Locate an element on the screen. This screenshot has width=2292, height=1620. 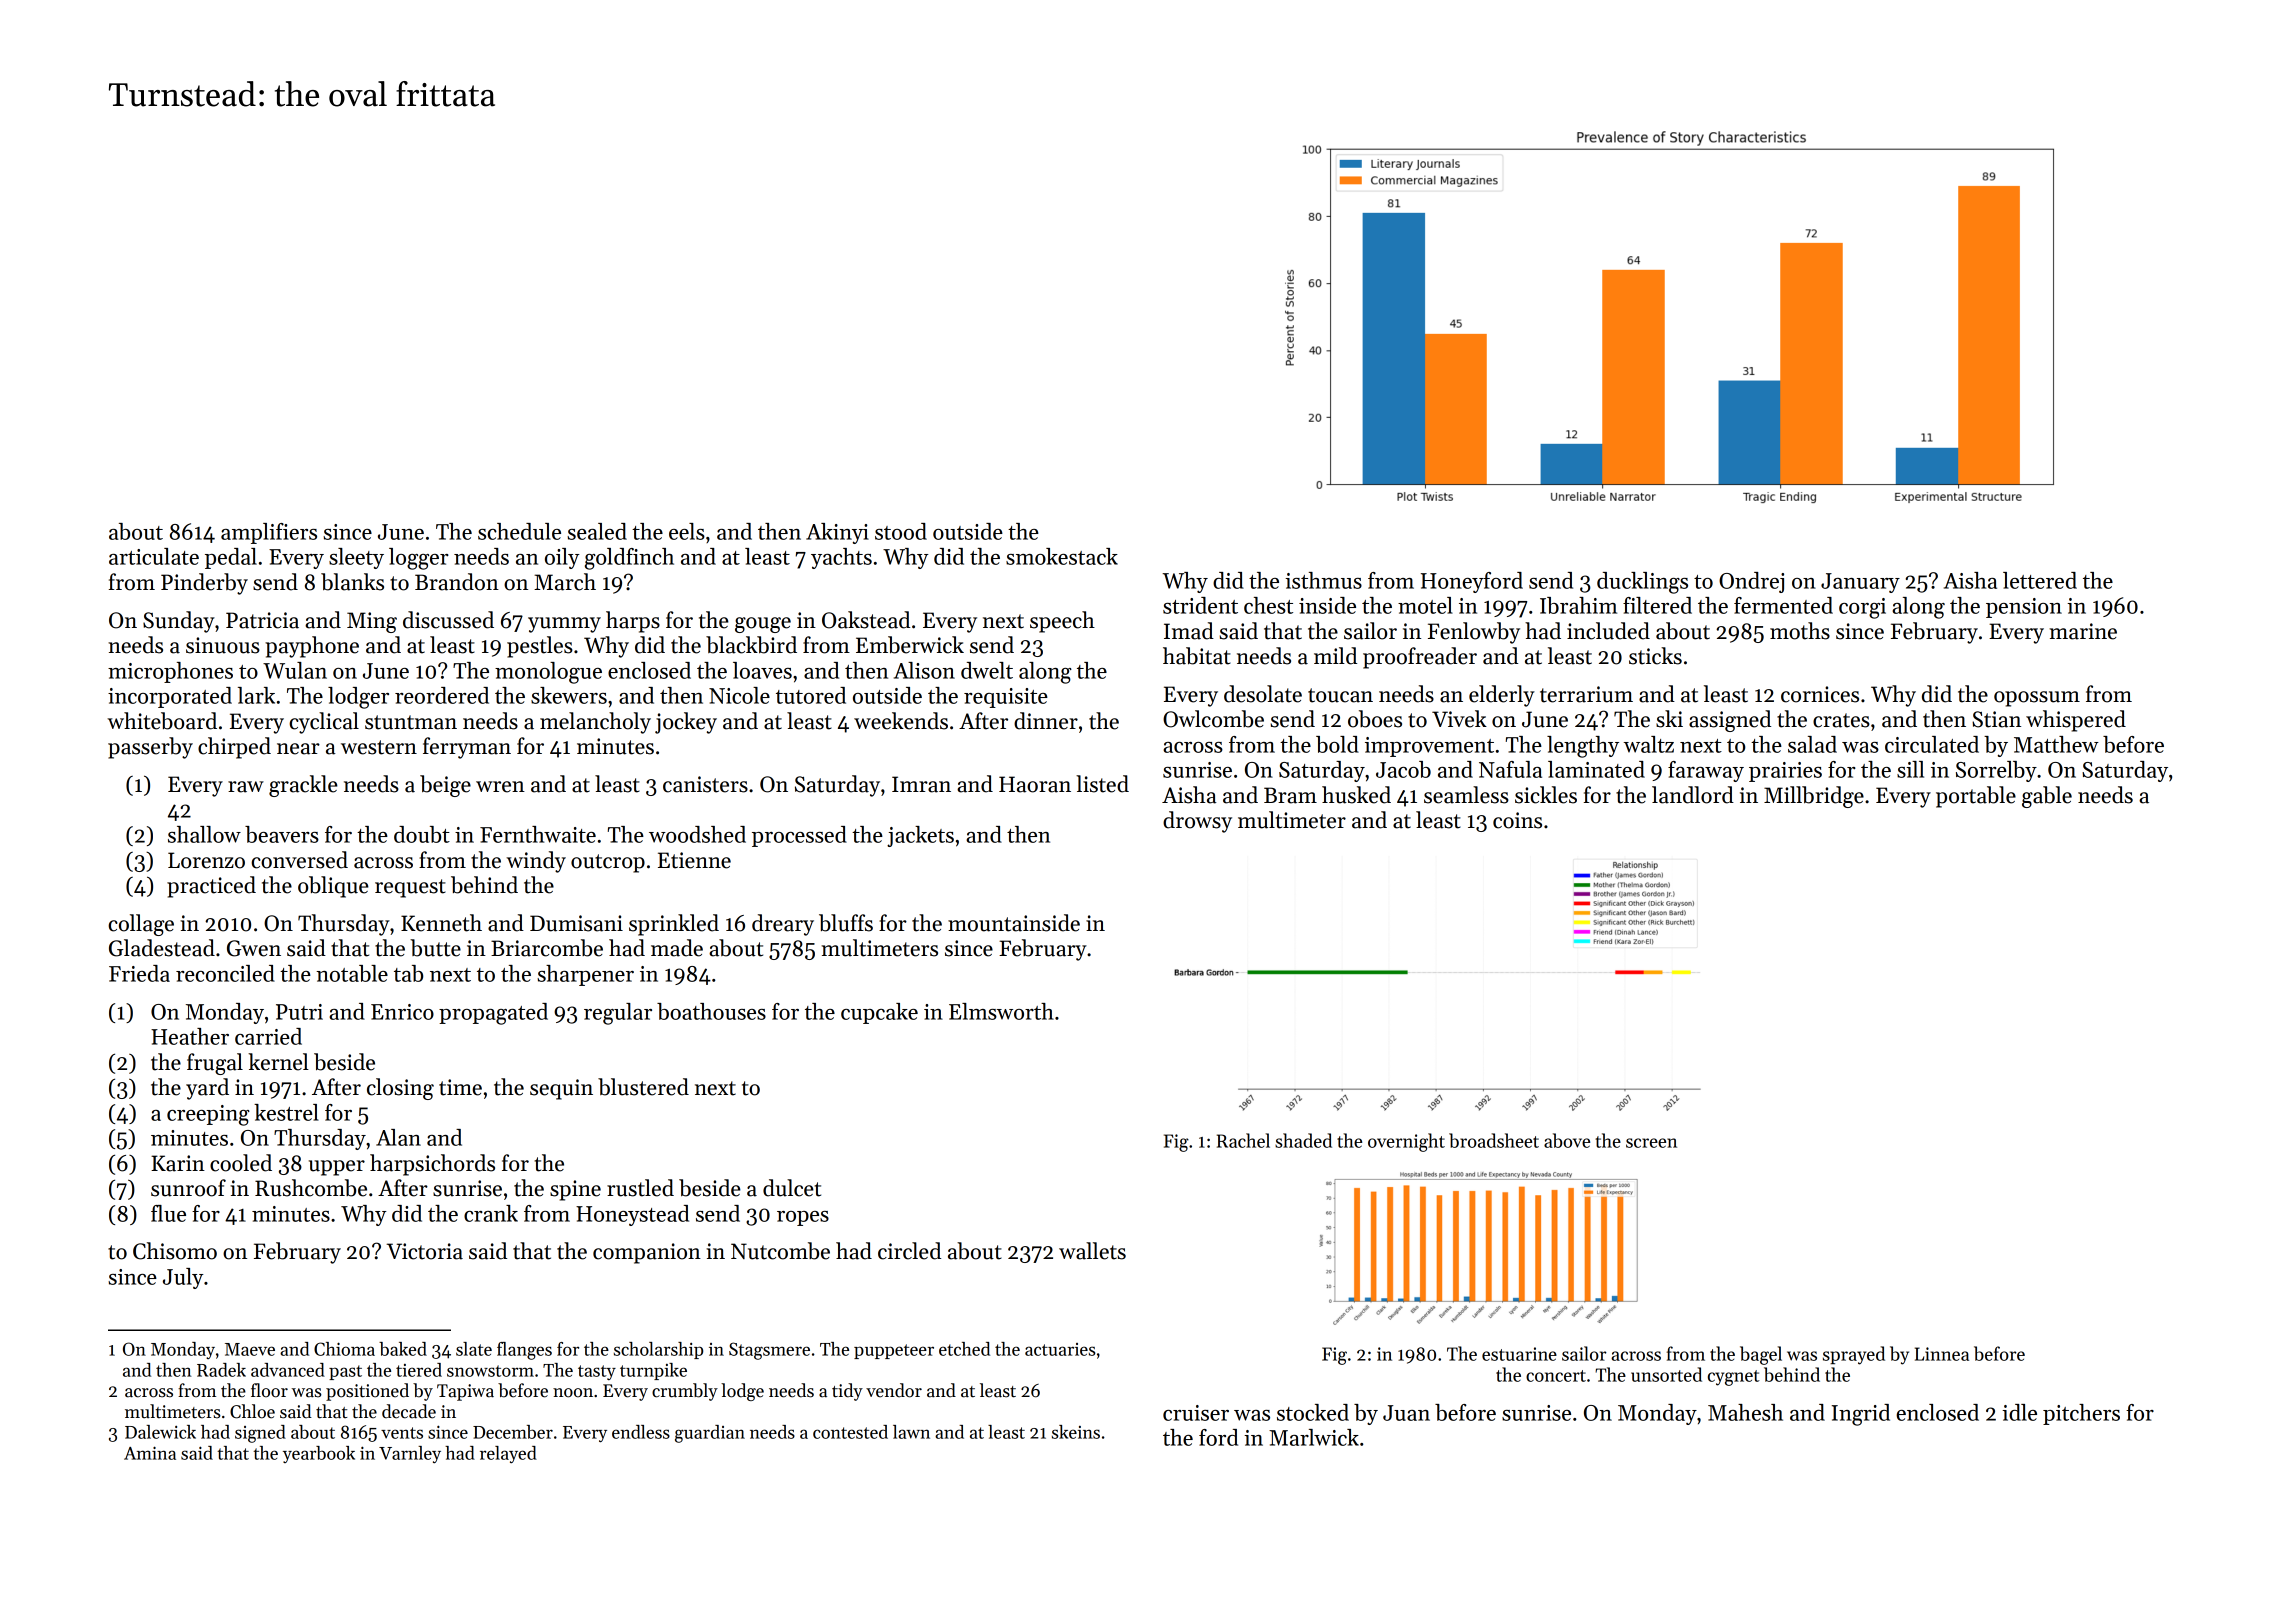
portable is located at coordinates (1976, 797).
